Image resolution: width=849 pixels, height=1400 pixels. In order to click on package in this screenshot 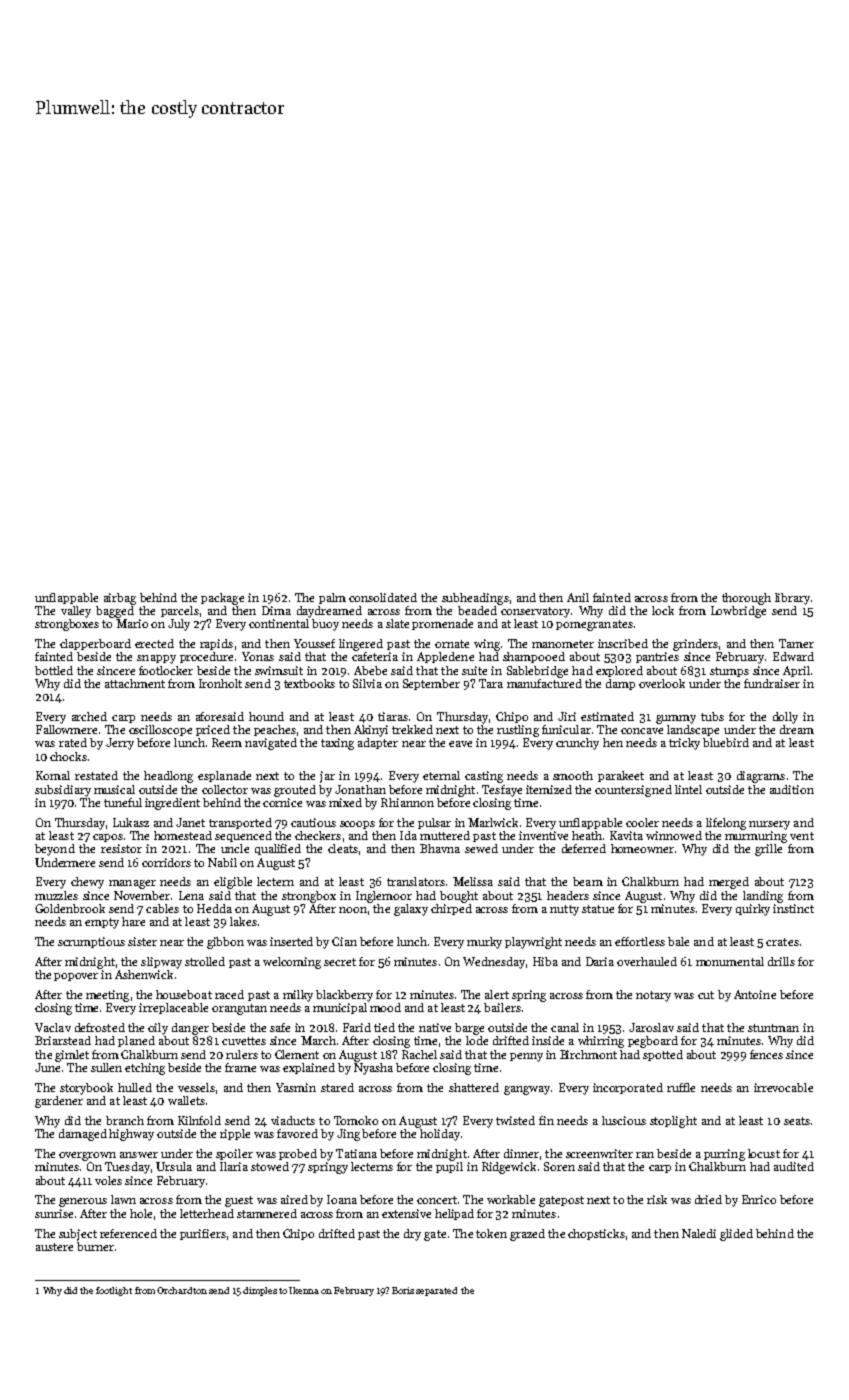, I will do `click(222, 599)`.
